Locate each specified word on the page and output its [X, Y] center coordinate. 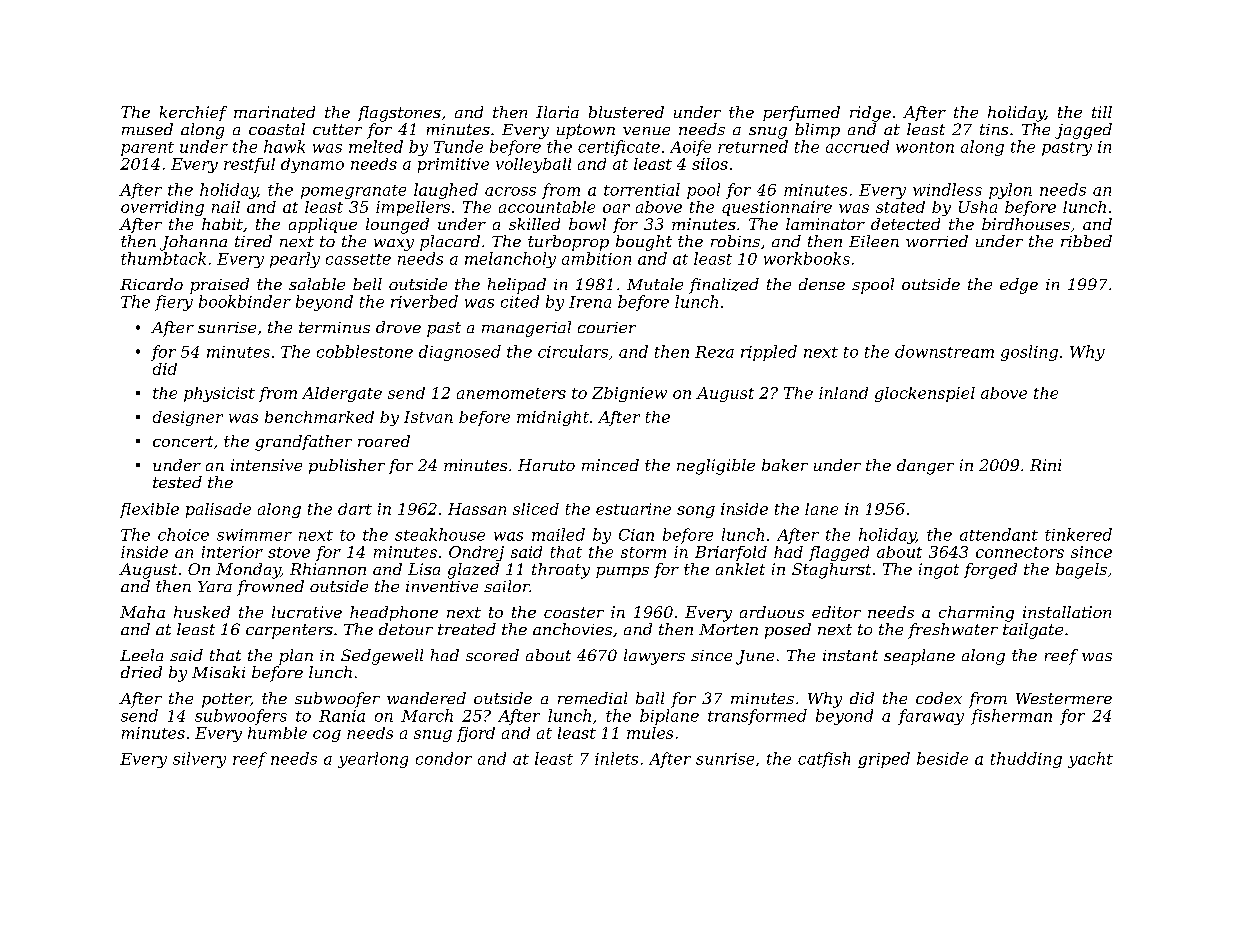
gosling [1029, 353]
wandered [426, 698]
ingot [939, 571]
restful [249, 165]
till [1102, 112]
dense [822, 284]
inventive [442, 586]
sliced [536, 509]
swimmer [254, 535]
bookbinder [245, 301]
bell [367, 284]
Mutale [655, 284]
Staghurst [831, 571]
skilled [534, 224]
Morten [728, 629]
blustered [626, 112]
